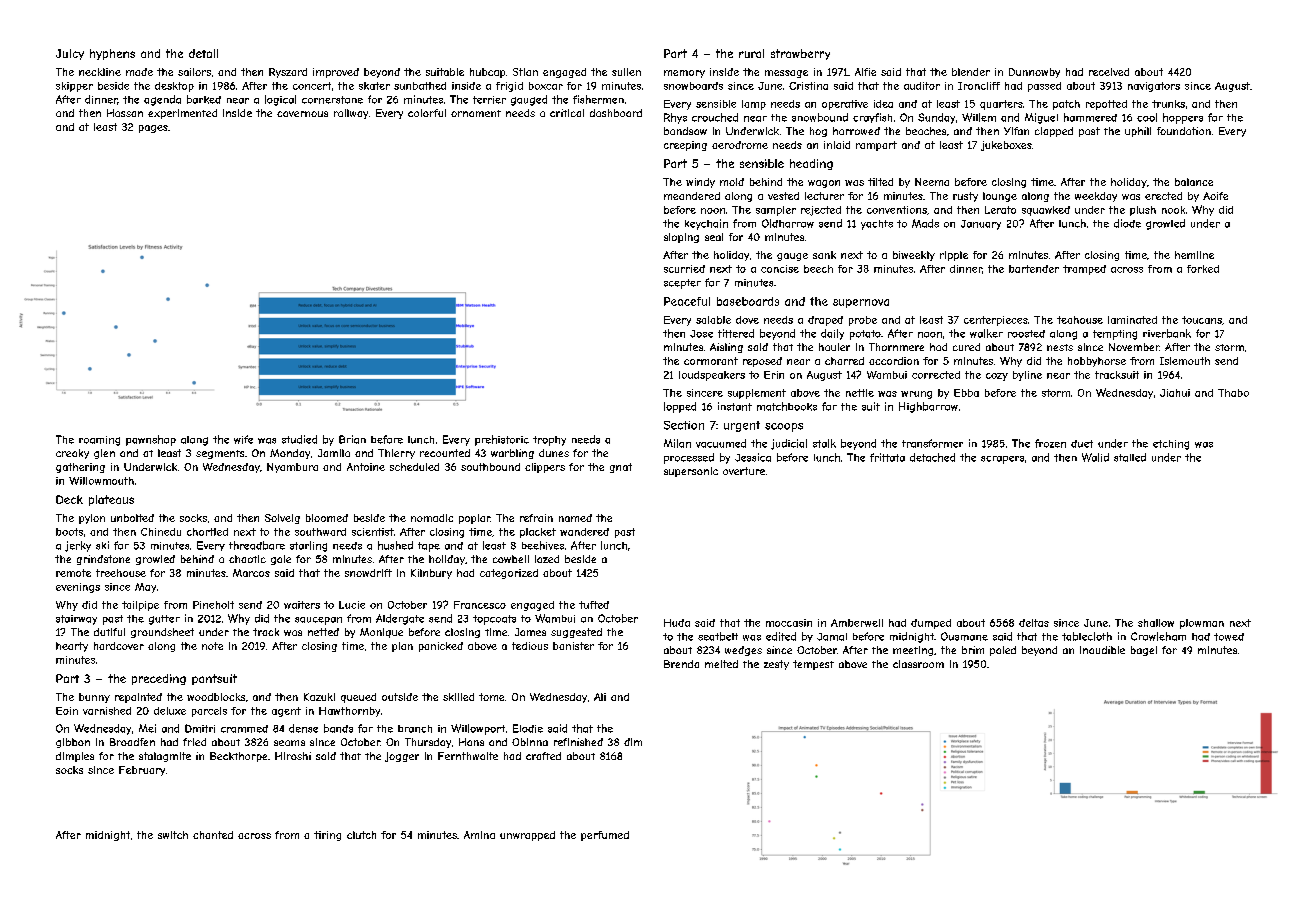 Image resolution: width=1308 pixels, height=924 pixels. I want to click on rural, so click(751, 53).
